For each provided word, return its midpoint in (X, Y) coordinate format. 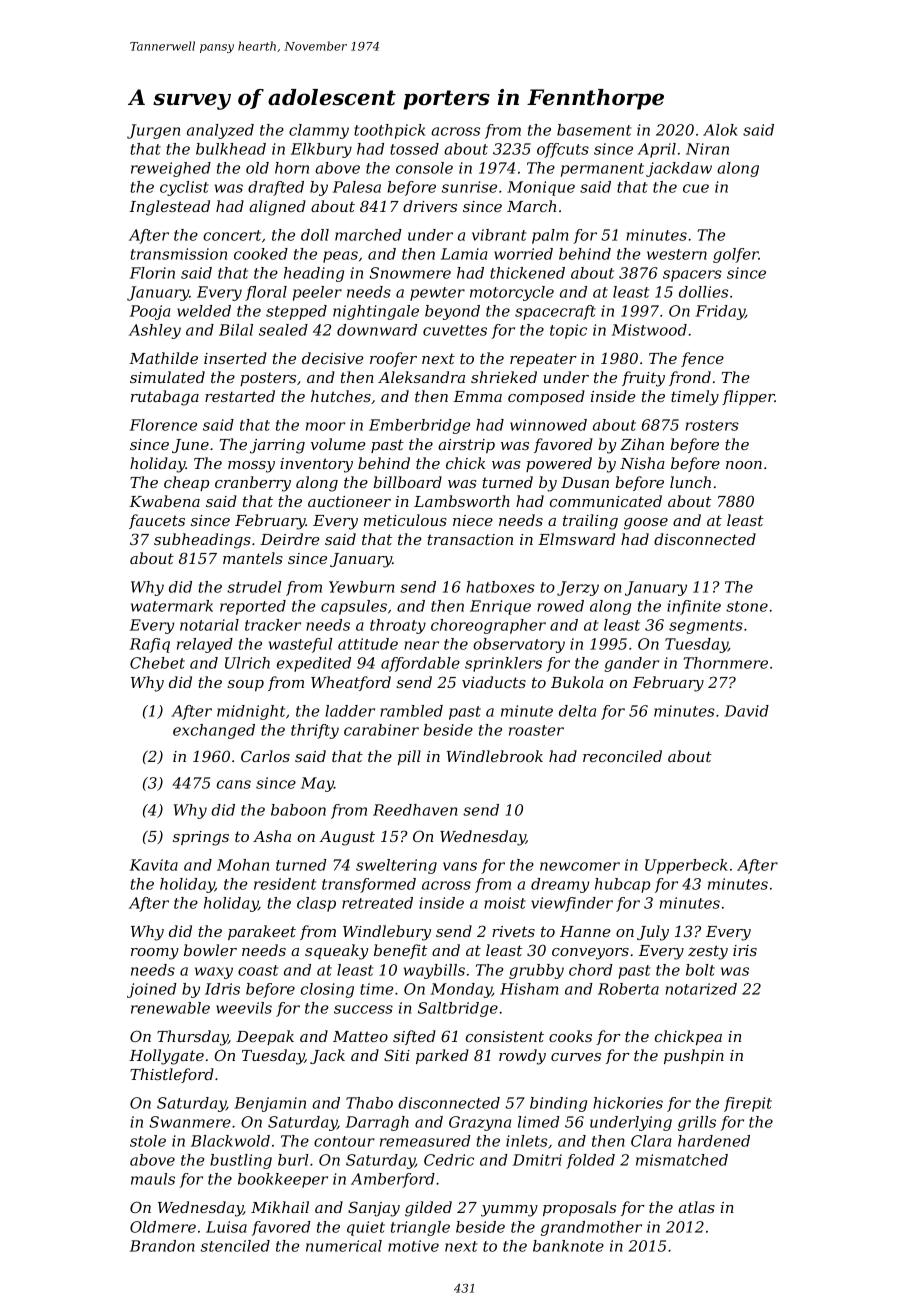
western (677, 254)
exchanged (214, 731)
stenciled (235, 1246)
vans (460, 866)
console (424, 168)
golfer (736, 255)
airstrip (466, 446)
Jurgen (153, 131)
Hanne (585, 931)
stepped (296, 312)
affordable (420, 664)
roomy (155, 954)
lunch (690, 482)
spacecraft (555, 312)
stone (747, 606)
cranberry (253, 484)
